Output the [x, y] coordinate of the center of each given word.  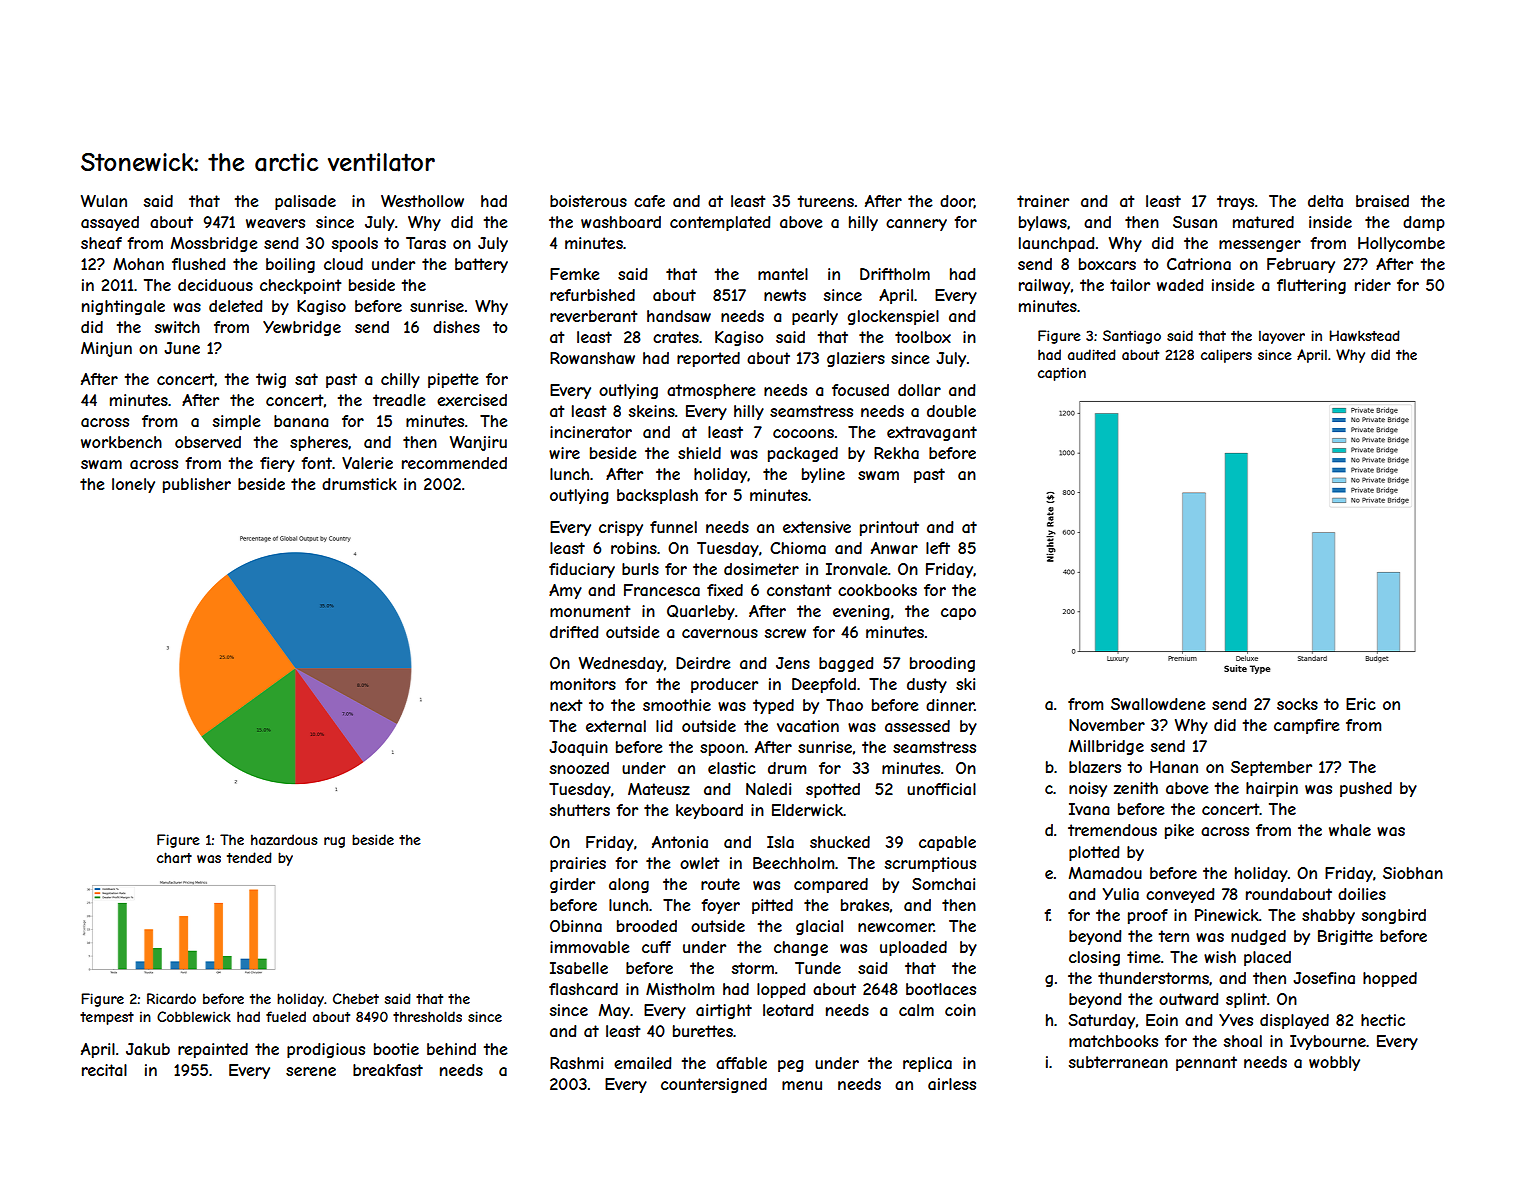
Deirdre [703, 663]
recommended [454, 463]
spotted [833, 790]
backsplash [657, 496]
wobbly [1334, 1063]
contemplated [720, 223]
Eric [1361, 704]
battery [481, 265]
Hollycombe [1401, 244]
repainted [213, 1050]
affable [741, 1063]
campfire [1307, 726]
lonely [133, 485]
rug [334, 842]
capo [958, 614]
